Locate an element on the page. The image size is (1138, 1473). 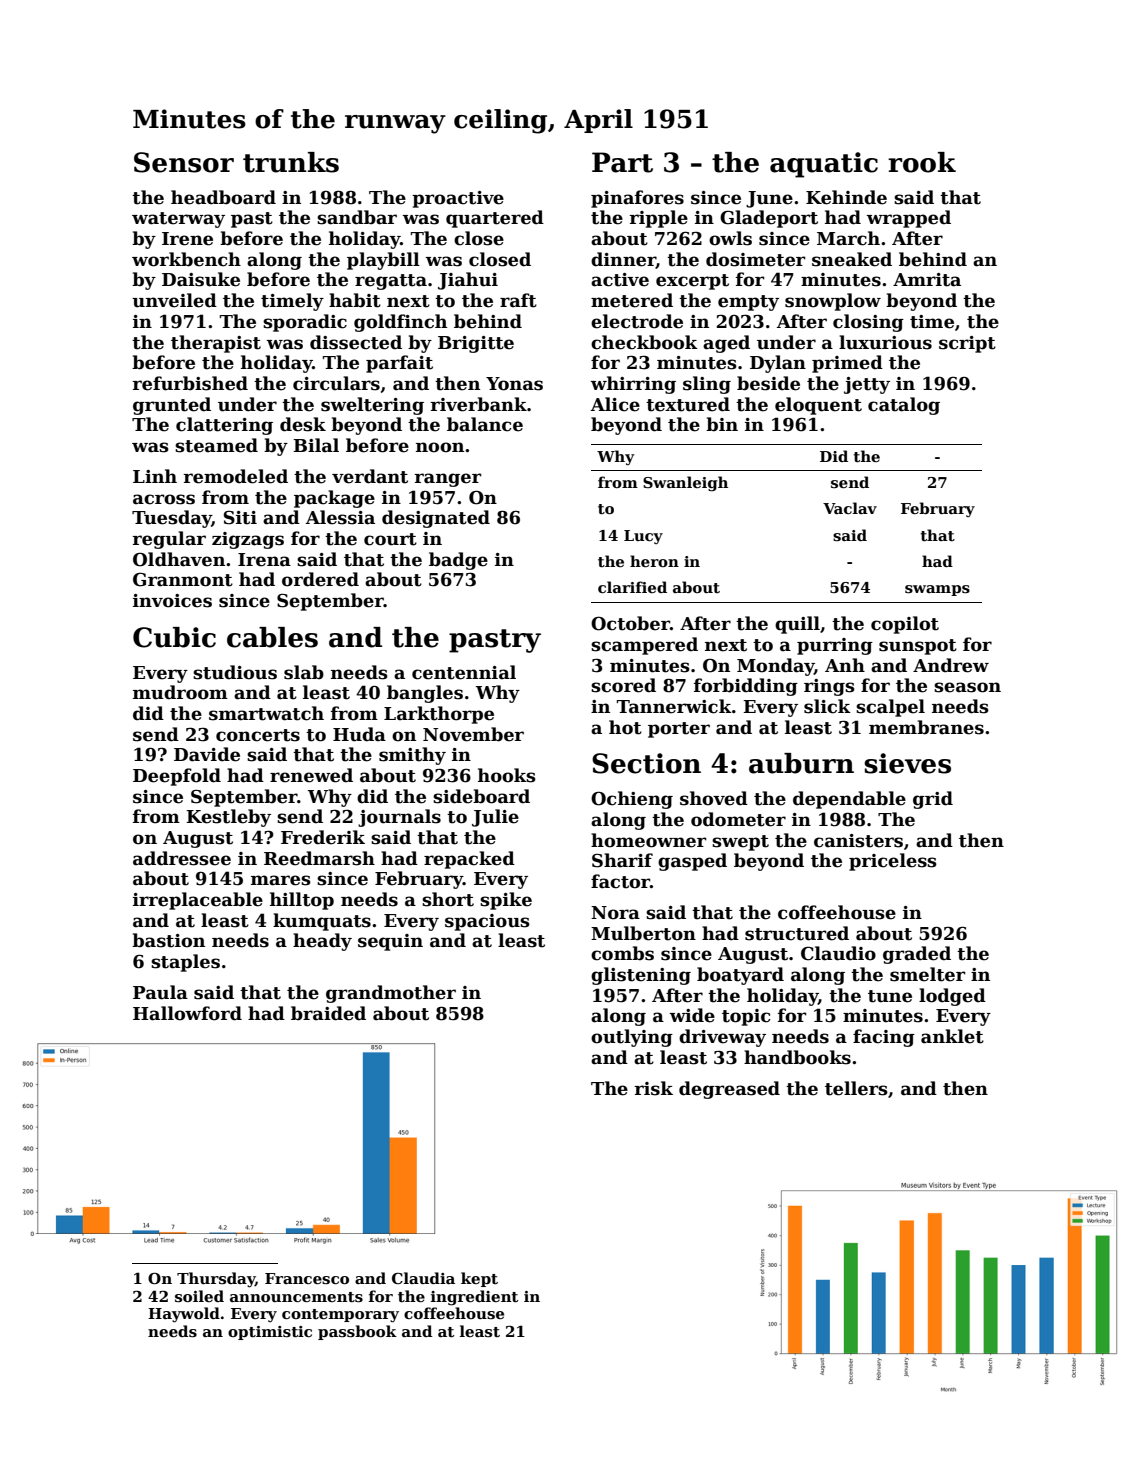
Vaclav is located at coordinates (850, 508).
